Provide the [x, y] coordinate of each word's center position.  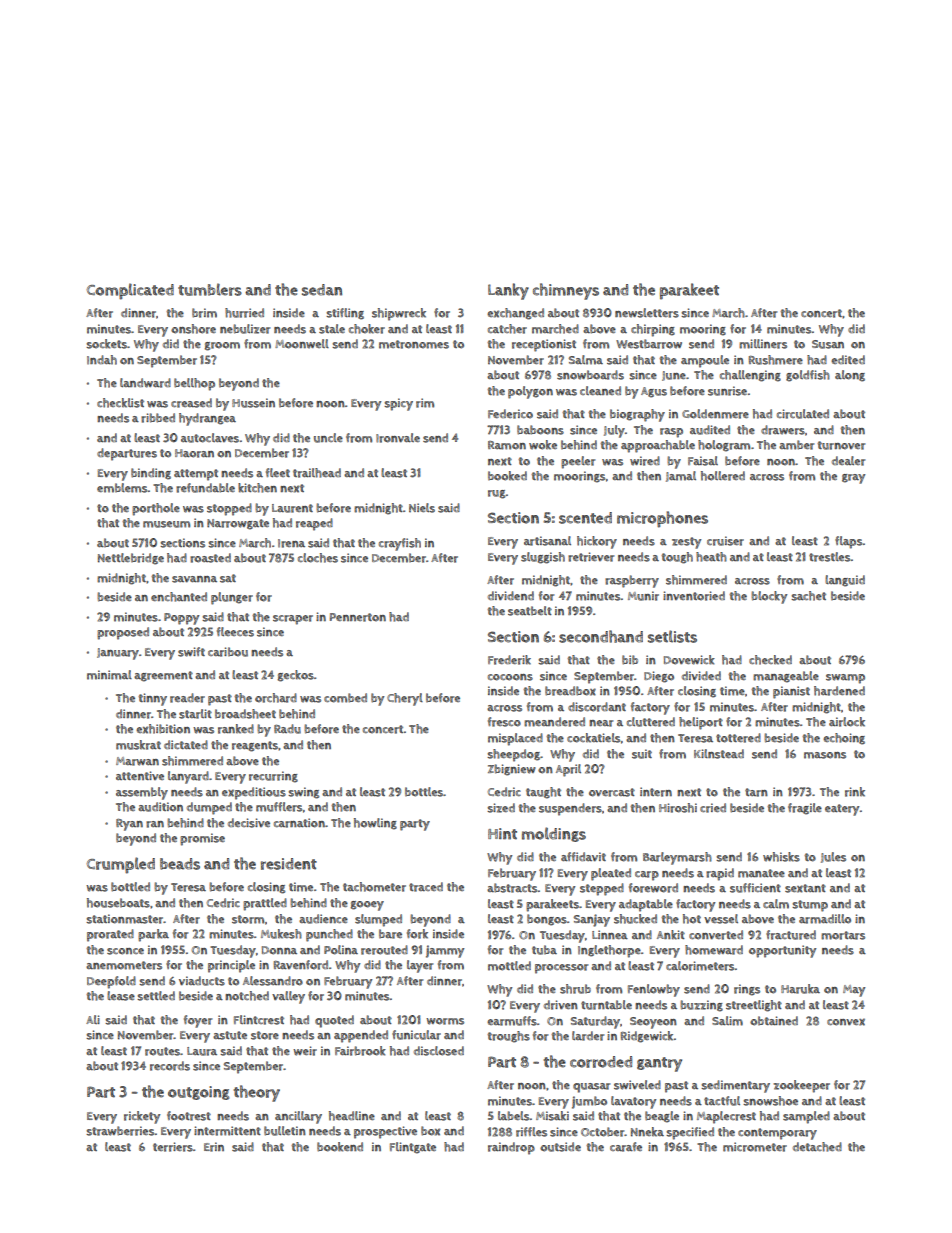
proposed [123, 633]
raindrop [511, 1148]
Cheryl [405, 699]
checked [770, 660]
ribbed [158, 418]
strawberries [120, 1131]
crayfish [400, 544]
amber [796, 445]
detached [817, 1147]
